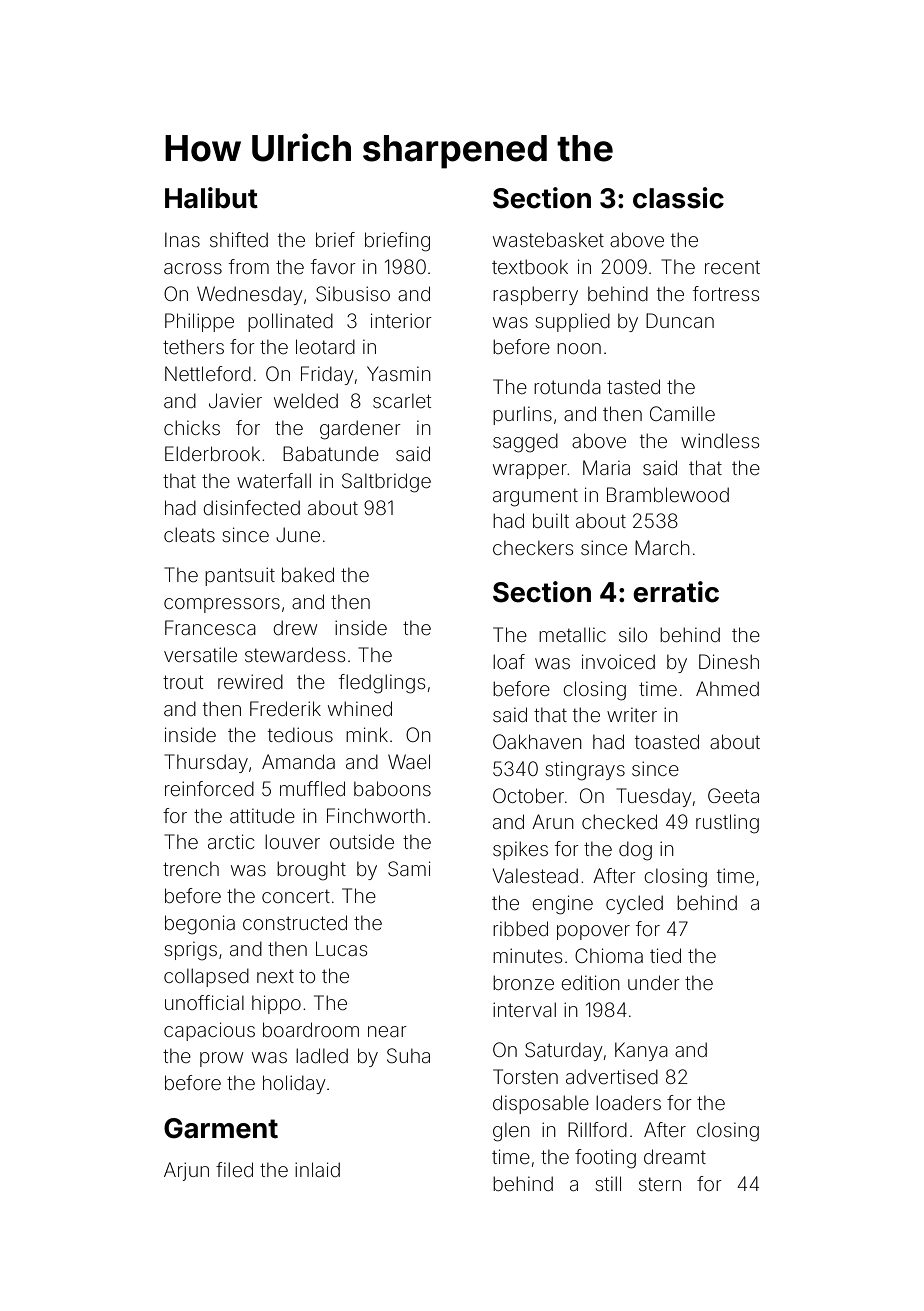 This screenshot has height=1311, width=924. Describe the element at coordinates (409, 761) in the screenshot. I see `Wael` at that location.
